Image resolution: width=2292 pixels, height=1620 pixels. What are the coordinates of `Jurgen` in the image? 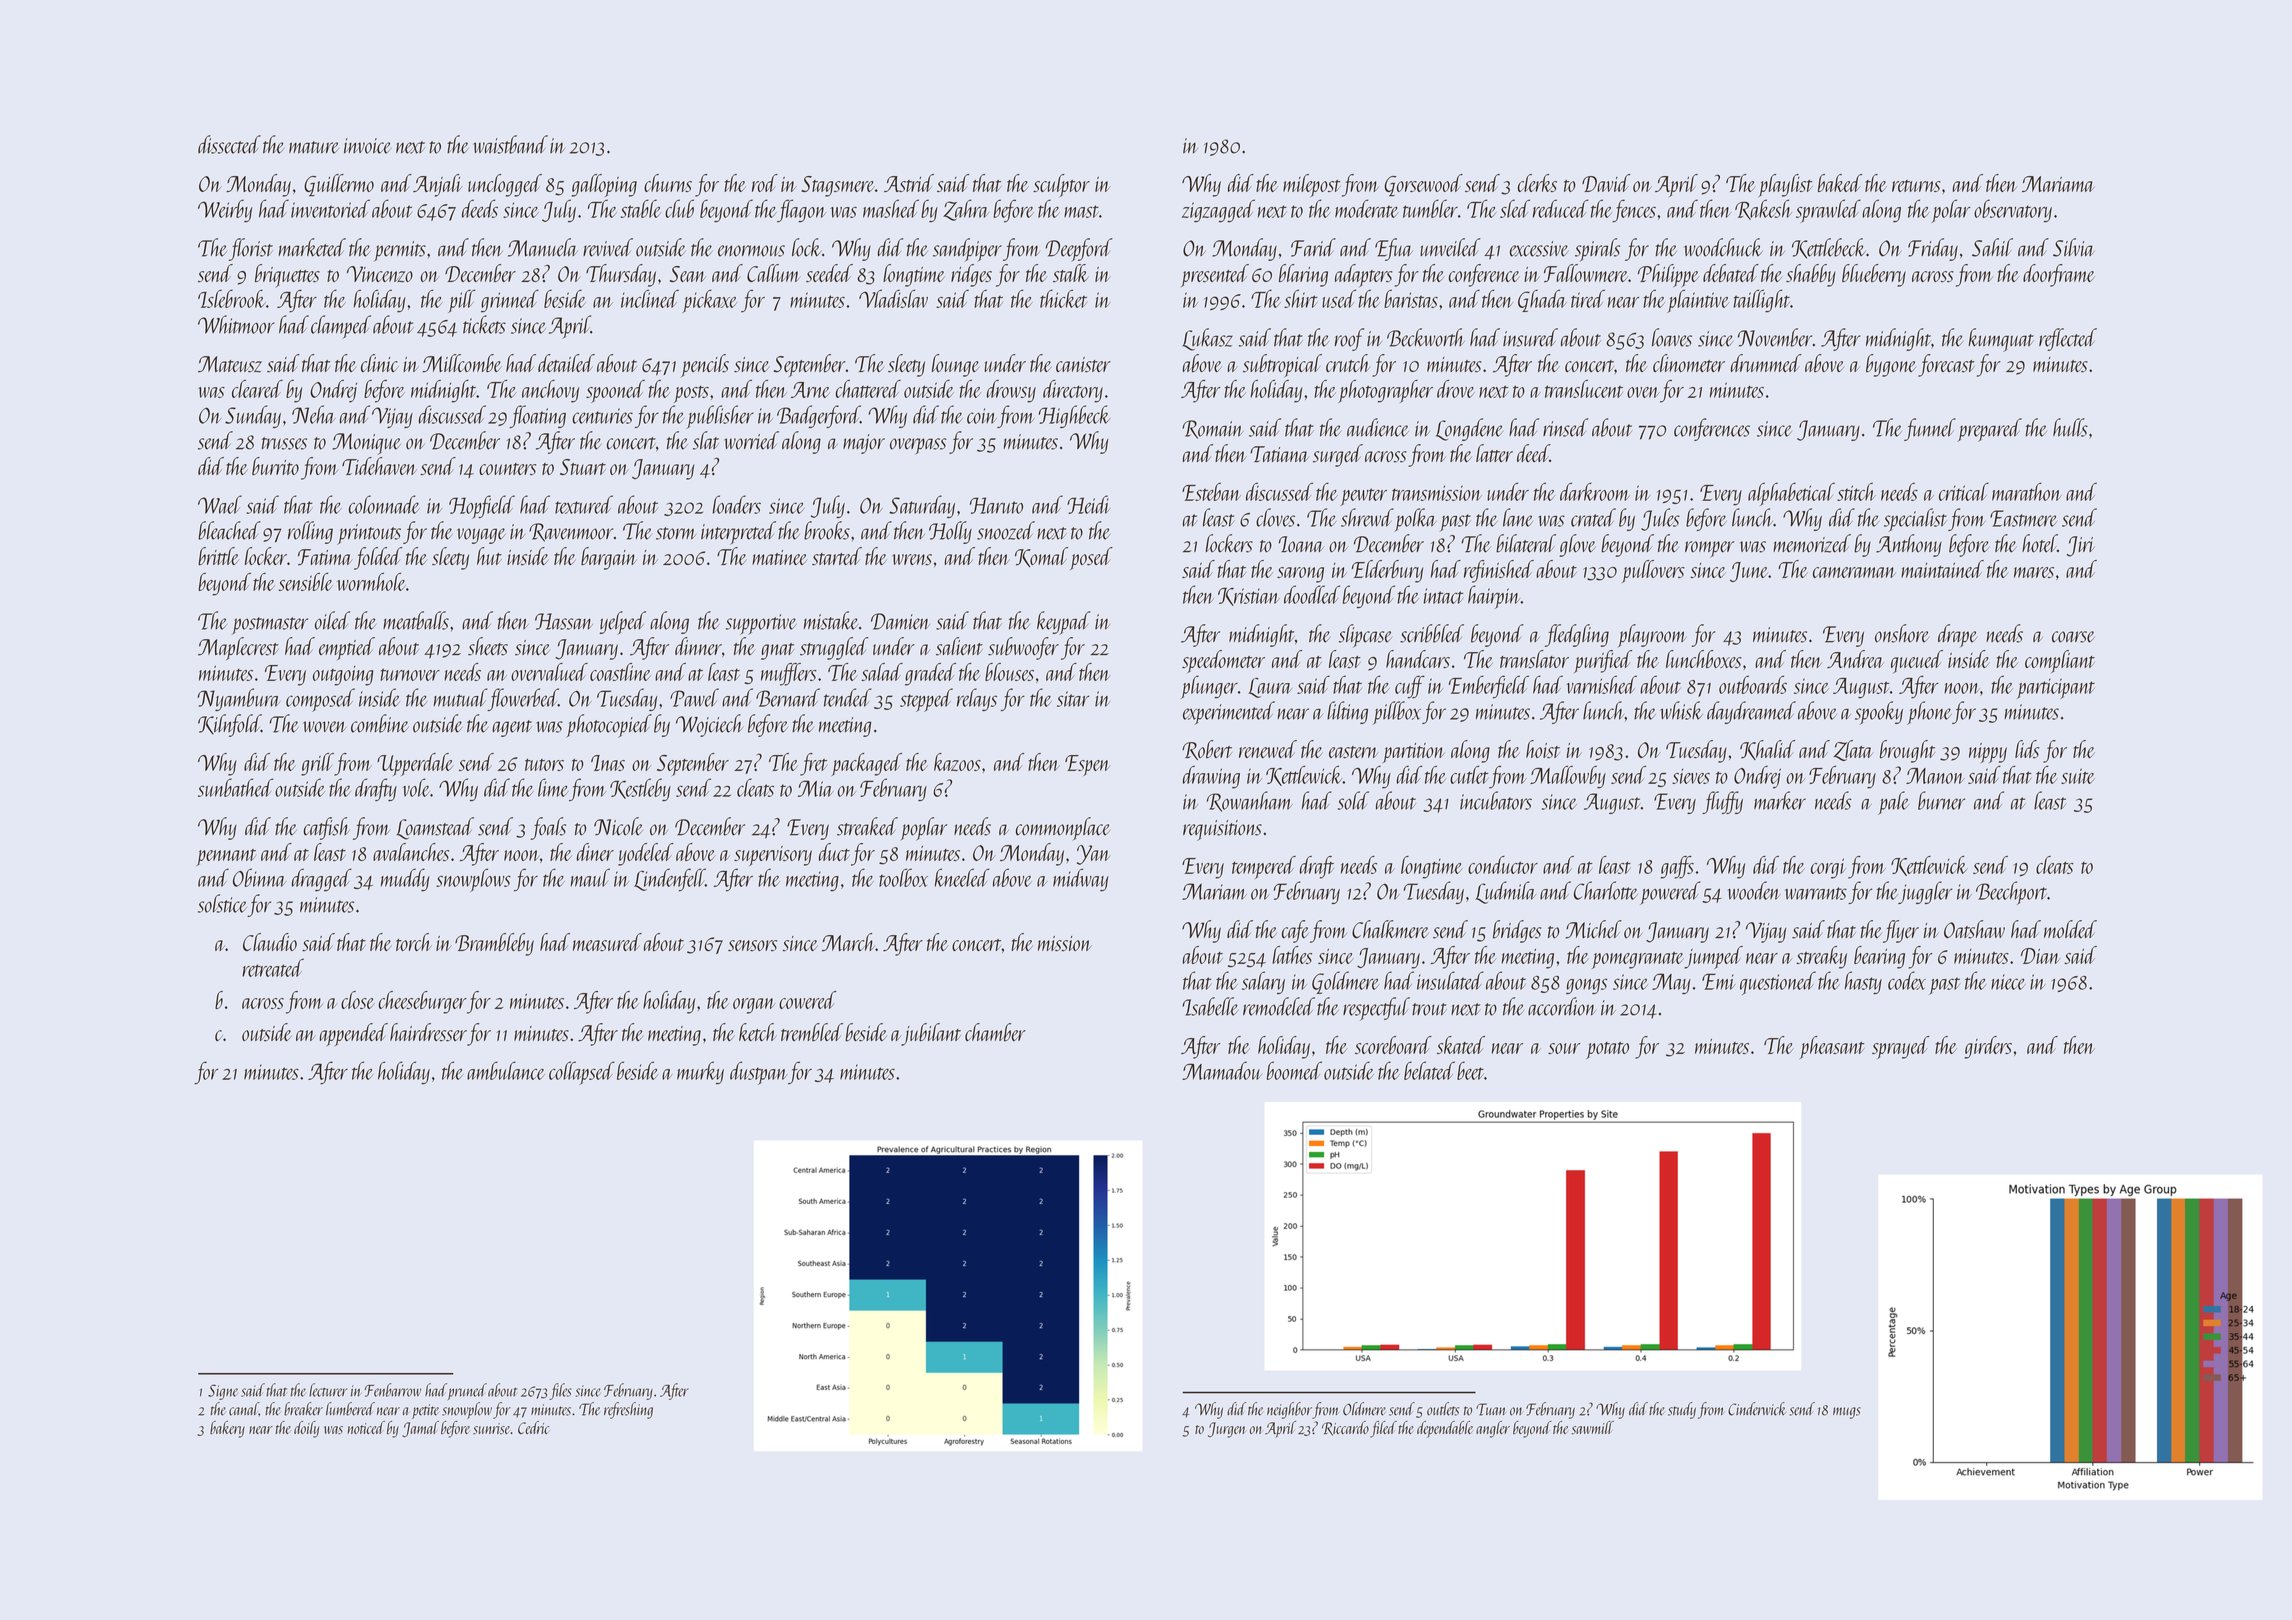 It's located at (1227, 1430).
